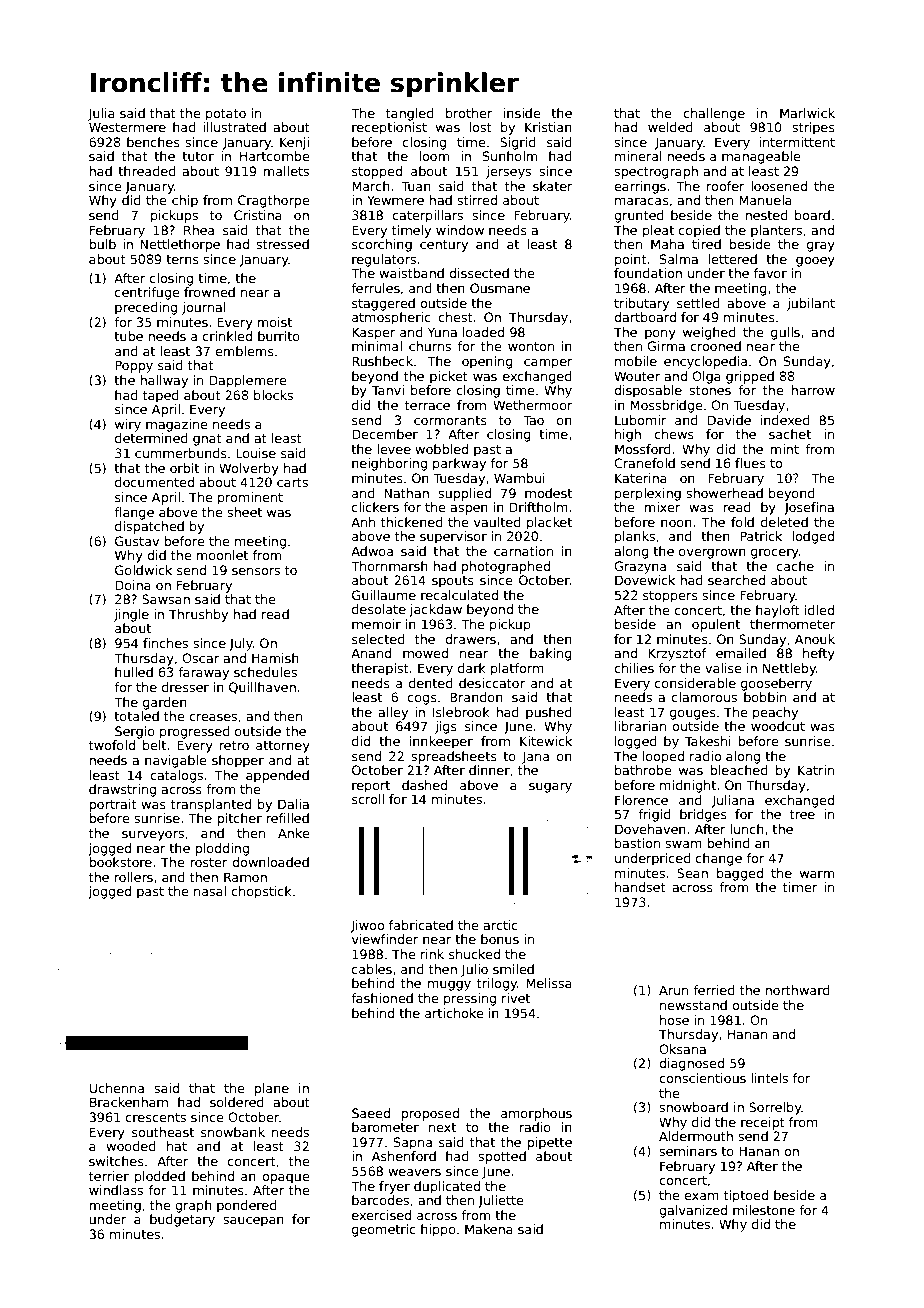 The height and width of the image is (1308, 924). Describe the element at coordinates (523, 551) in the image. I see `carnation` at that location.
